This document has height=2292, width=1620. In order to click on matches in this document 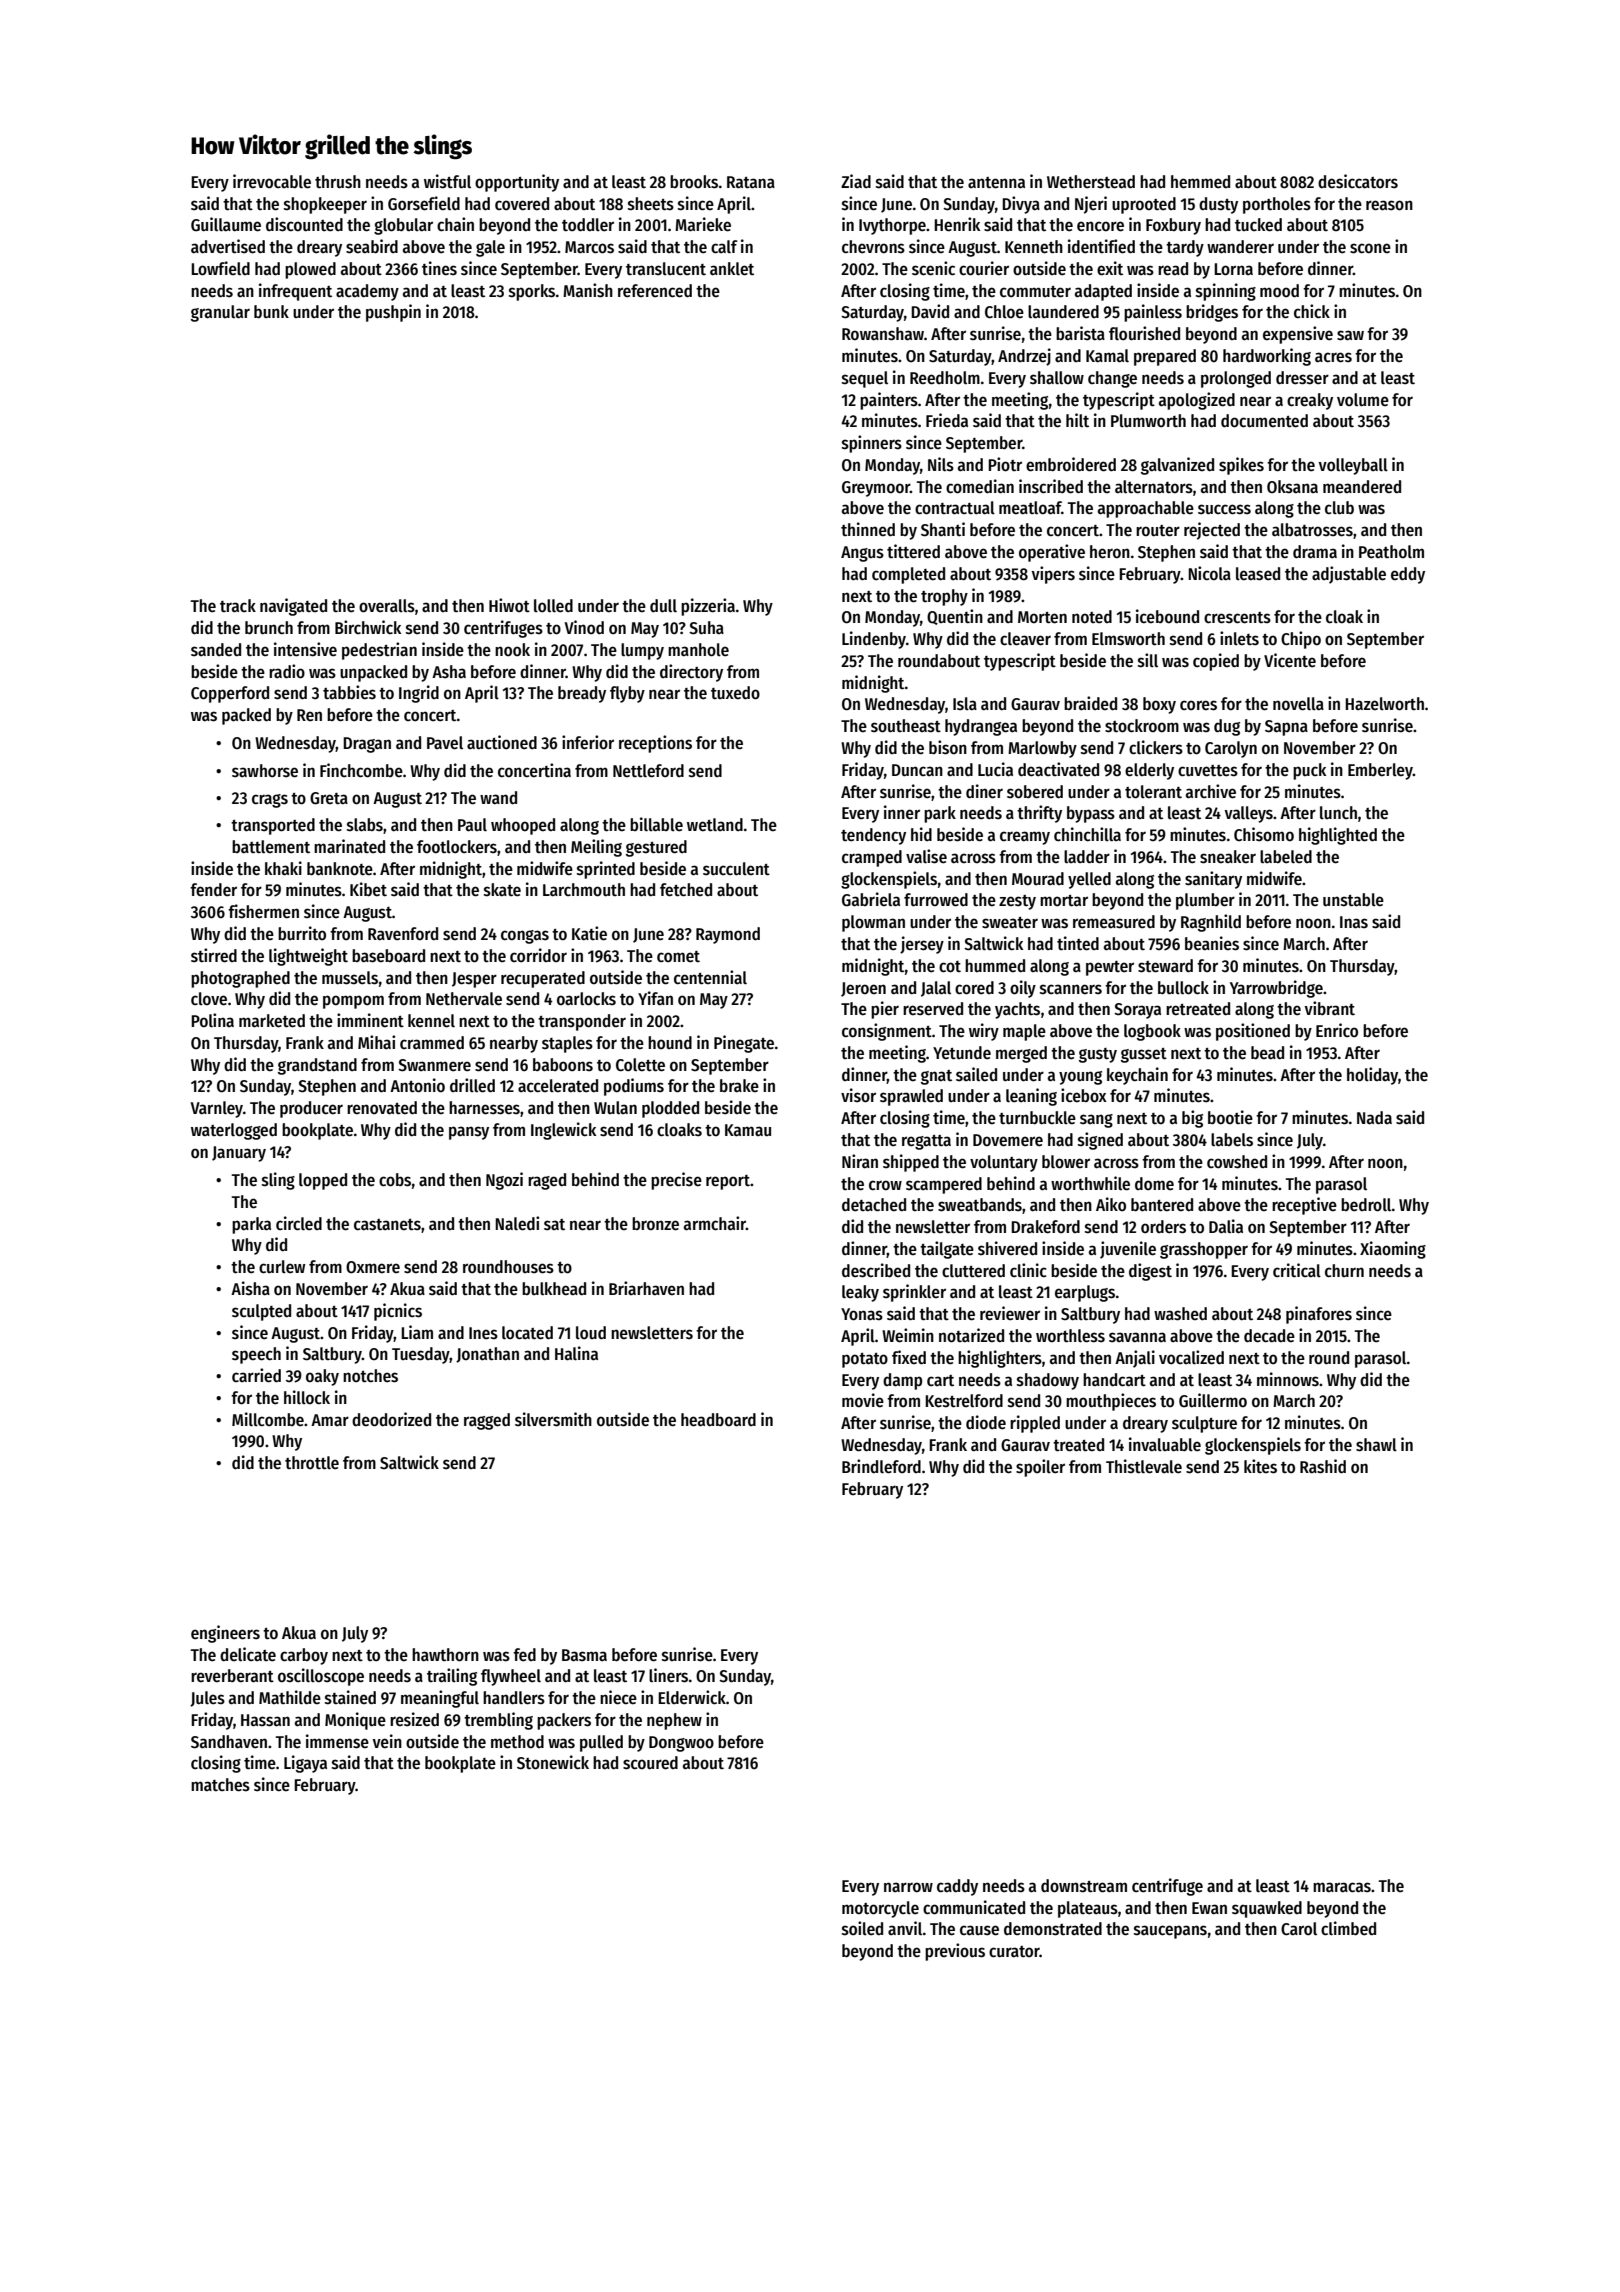, I will do `click(220, 1785)`.
